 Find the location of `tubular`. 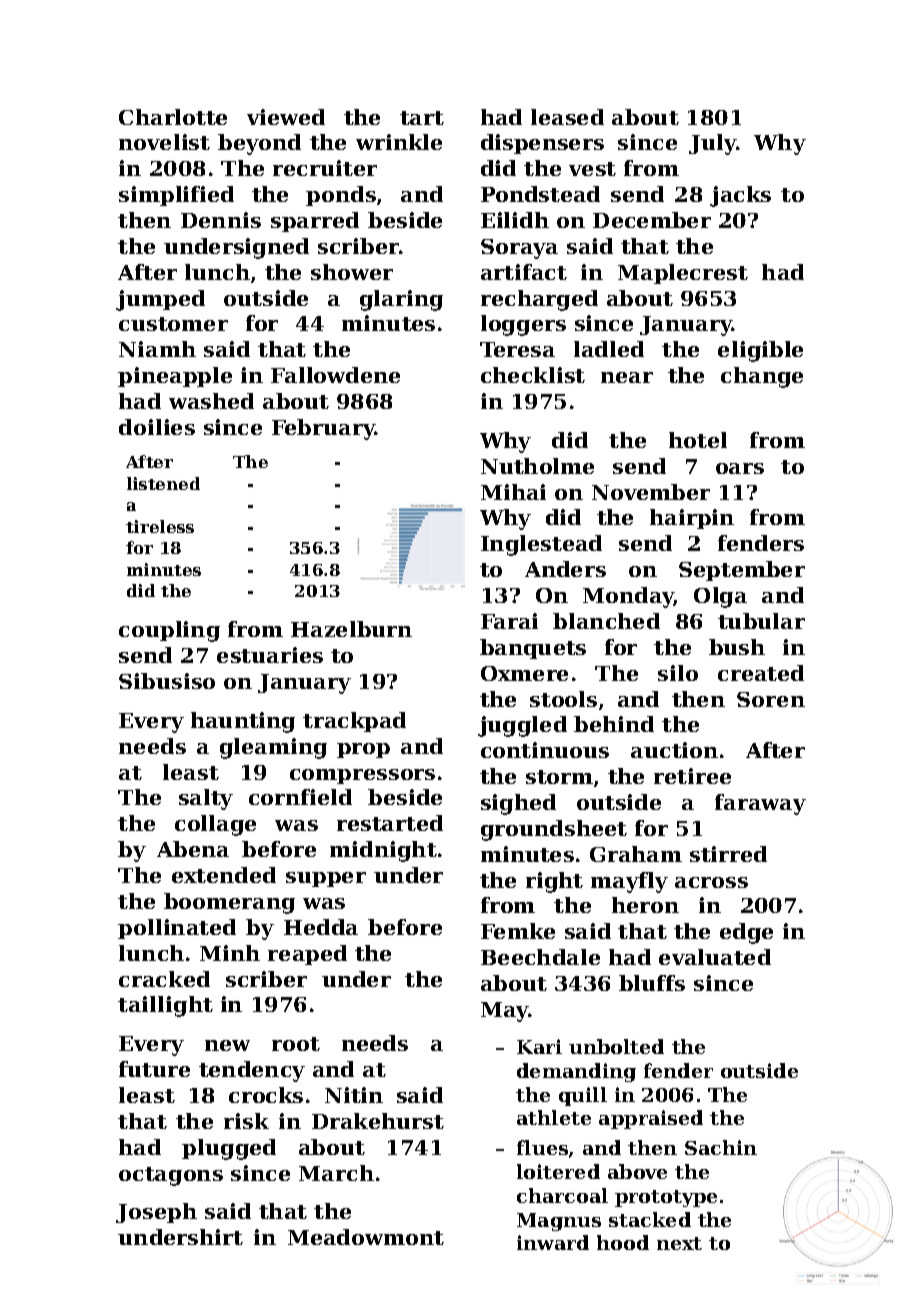

tubular is located at coordinates (761, 621).
